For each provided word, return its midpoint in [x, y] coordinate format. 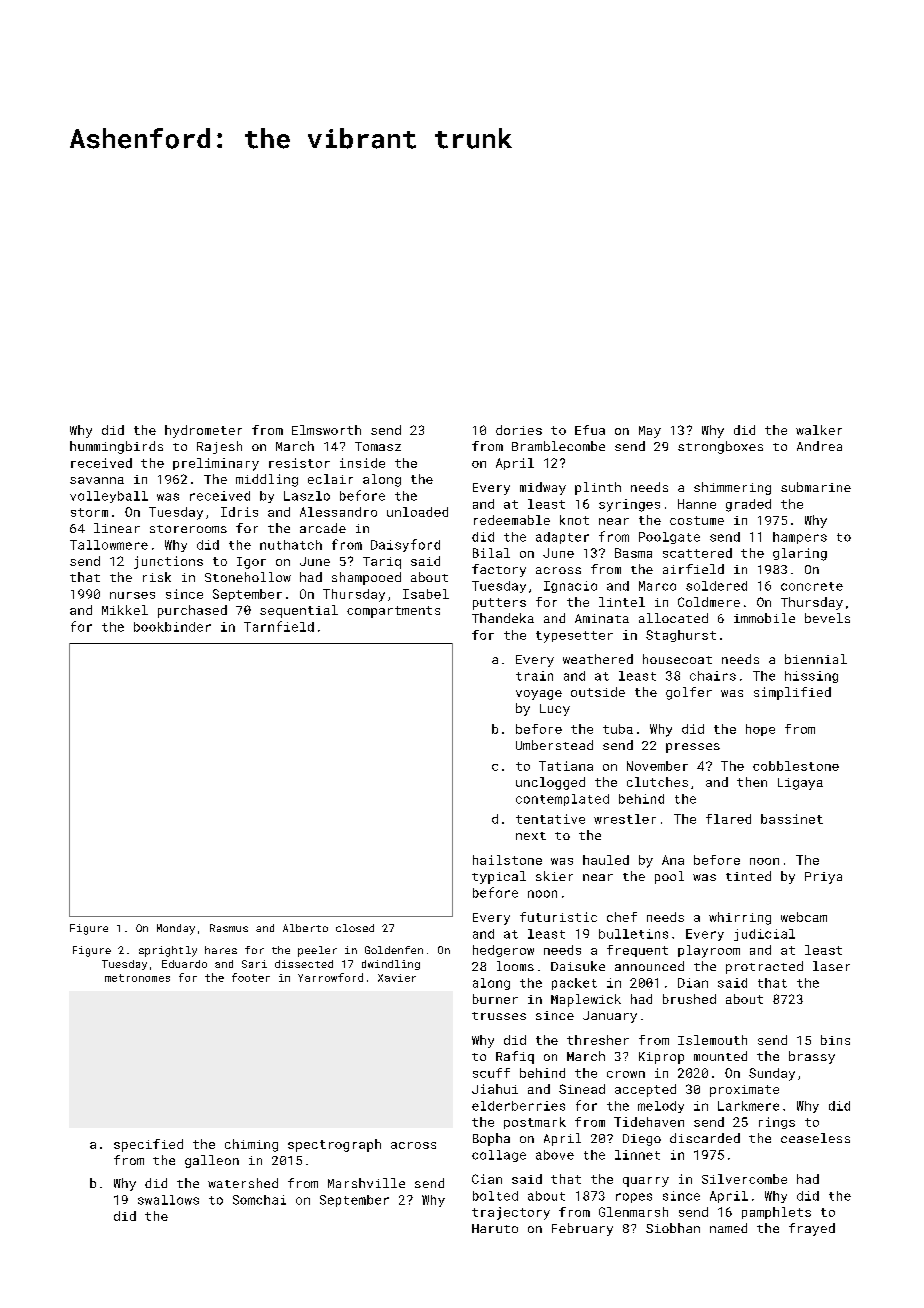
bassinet [792, 819]
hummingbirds [116, 447]
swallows [168, 1200]
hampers [800, 538]
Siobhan [673, 1228]
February [582, 1229]
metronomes [137, 978]
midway [543, 488]
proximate [744, 1091]
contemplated [562, 800]
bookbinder [172, 627]
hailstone [507, 860]
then [752, 782]
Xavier [397, 978]
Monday [176, 929]
